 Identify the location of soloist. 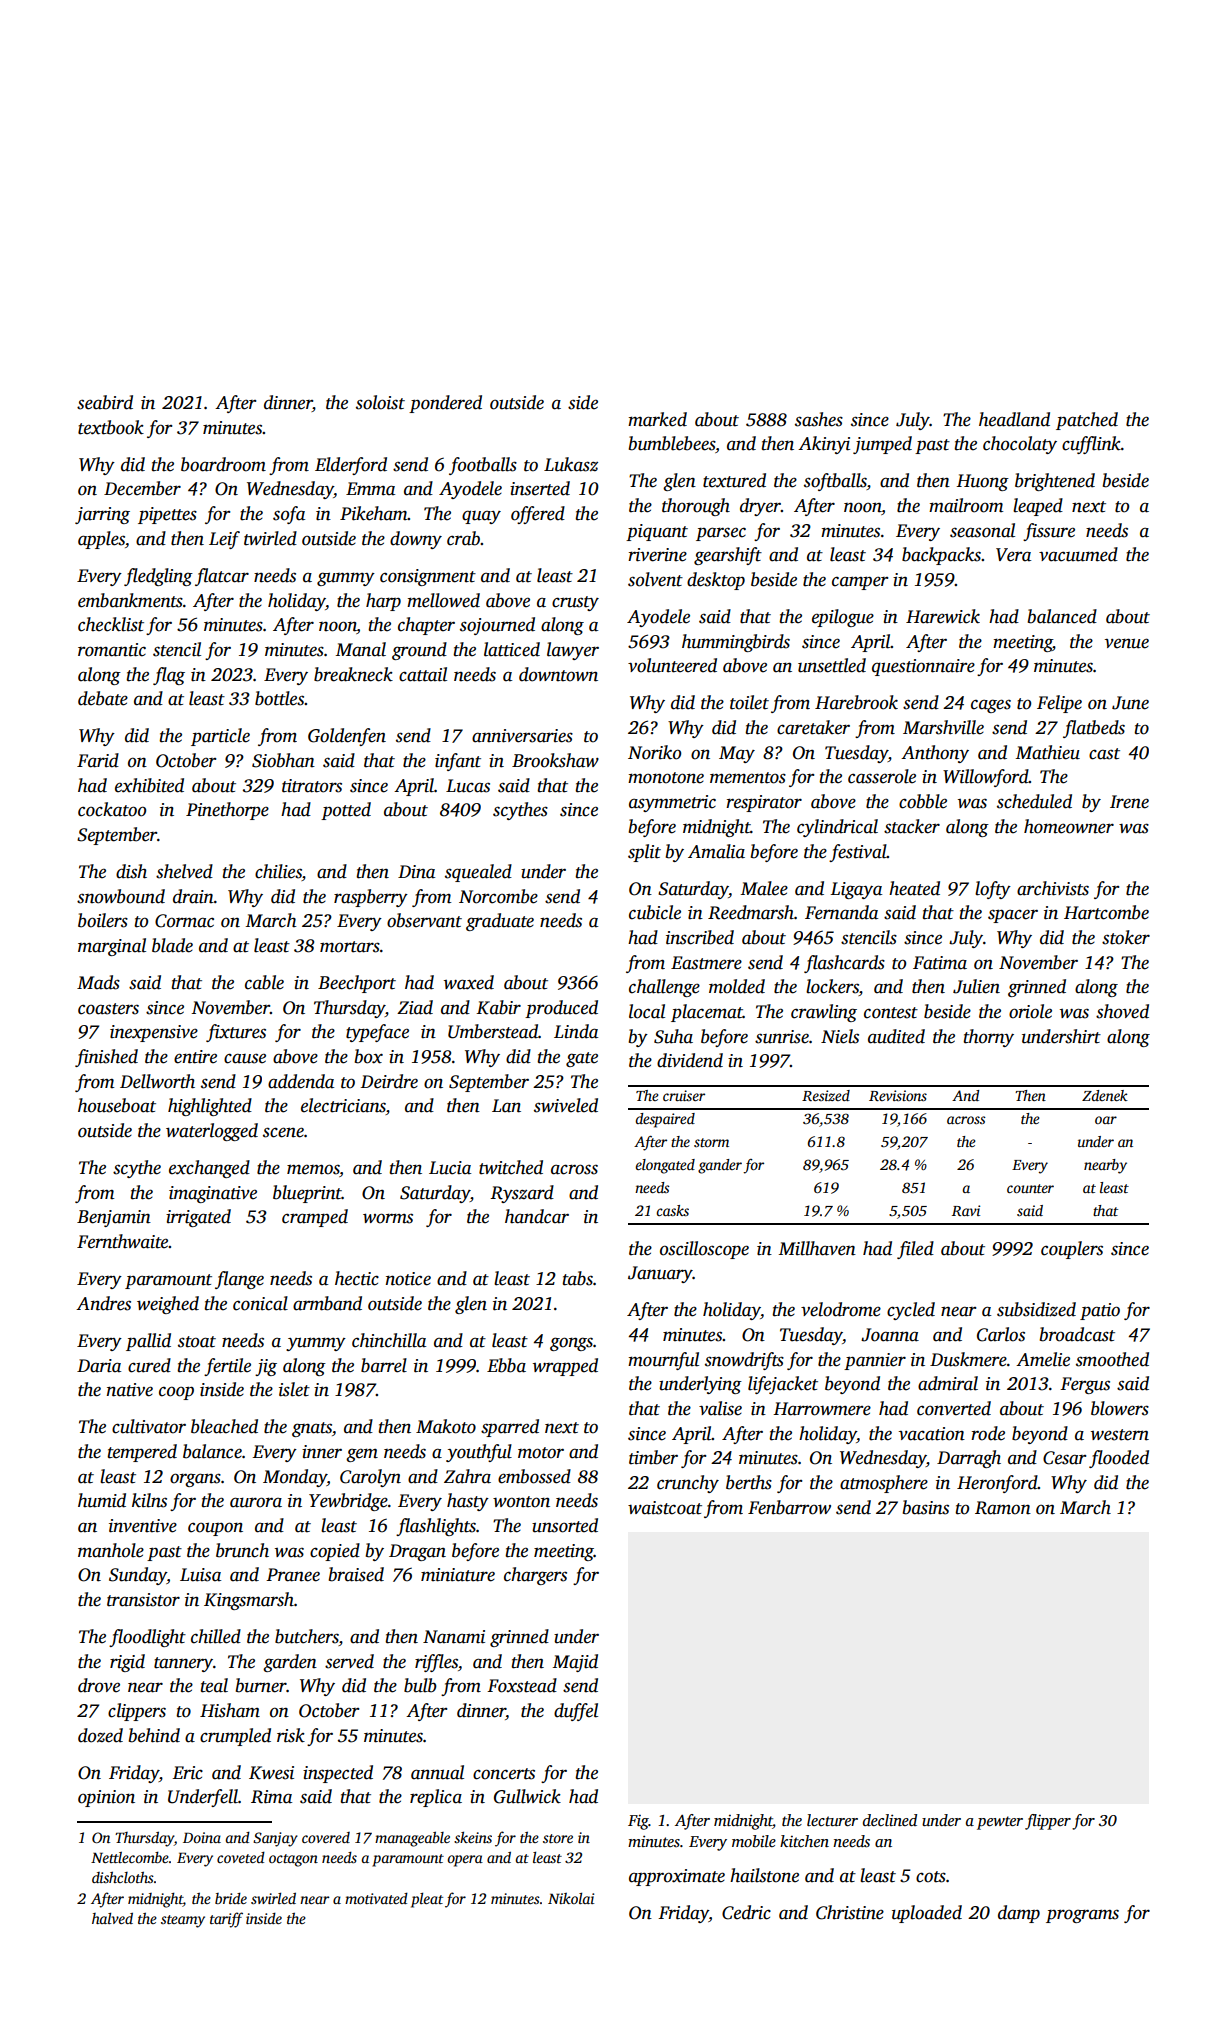
(380, 402).
